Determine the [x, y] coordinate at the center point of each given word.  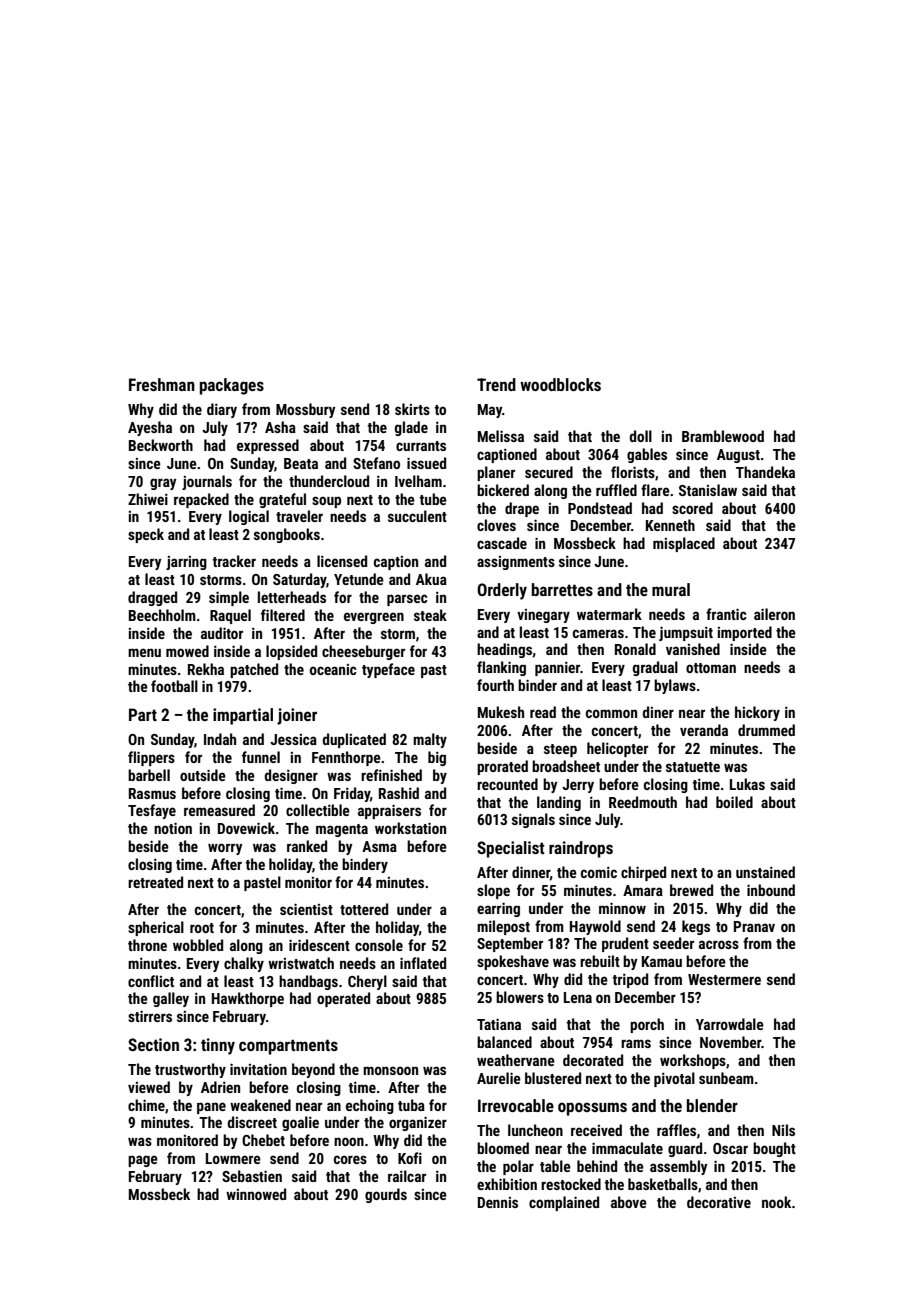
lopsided [291, 652]
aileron [774, 614]
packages [232, 386]
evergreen [374, 618]
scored [692, 508]
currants [421, 446]
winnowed [256, 1194]
